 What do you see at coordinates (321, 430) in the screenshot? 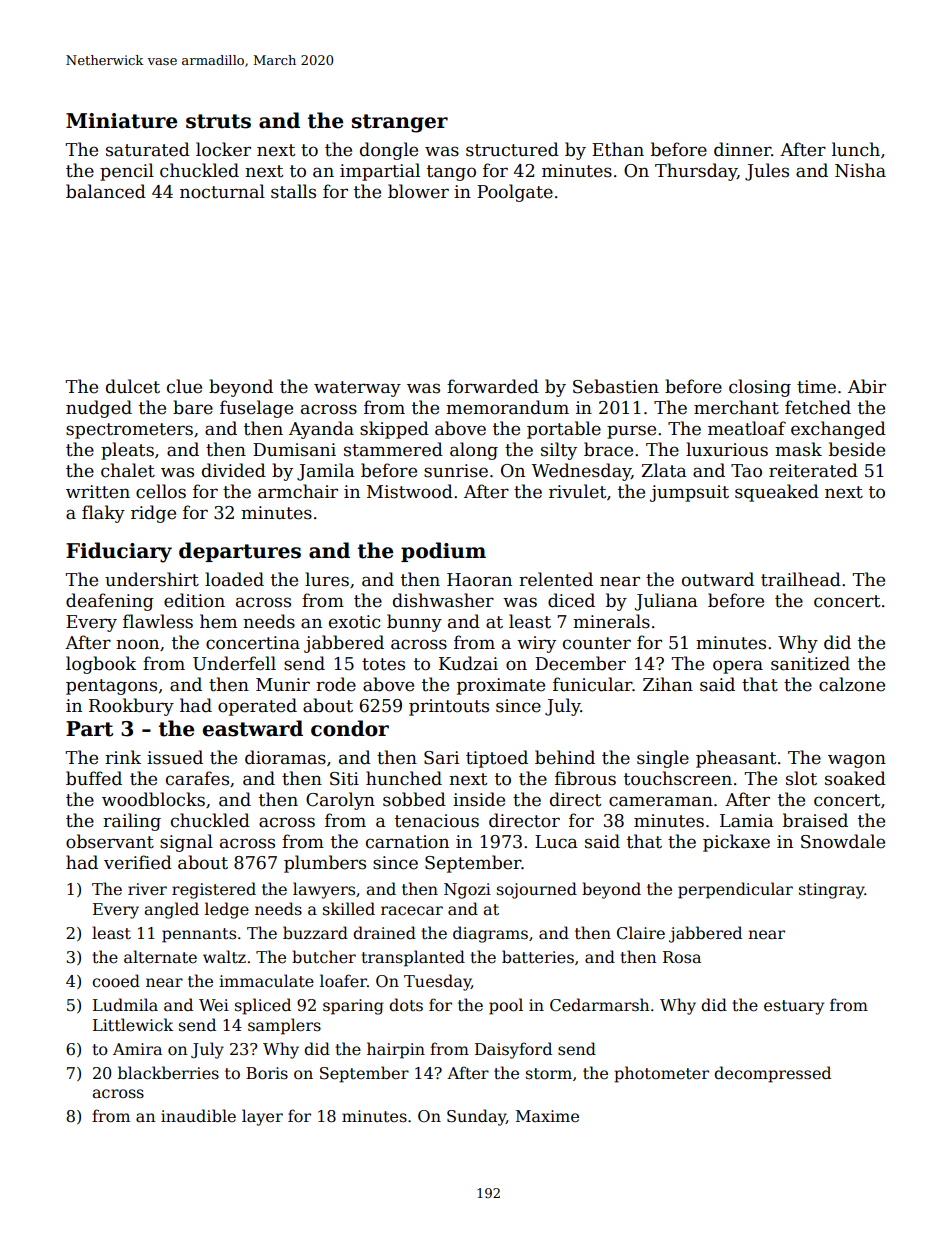
I see `Ayanda` at bounding box center [321, 430].
